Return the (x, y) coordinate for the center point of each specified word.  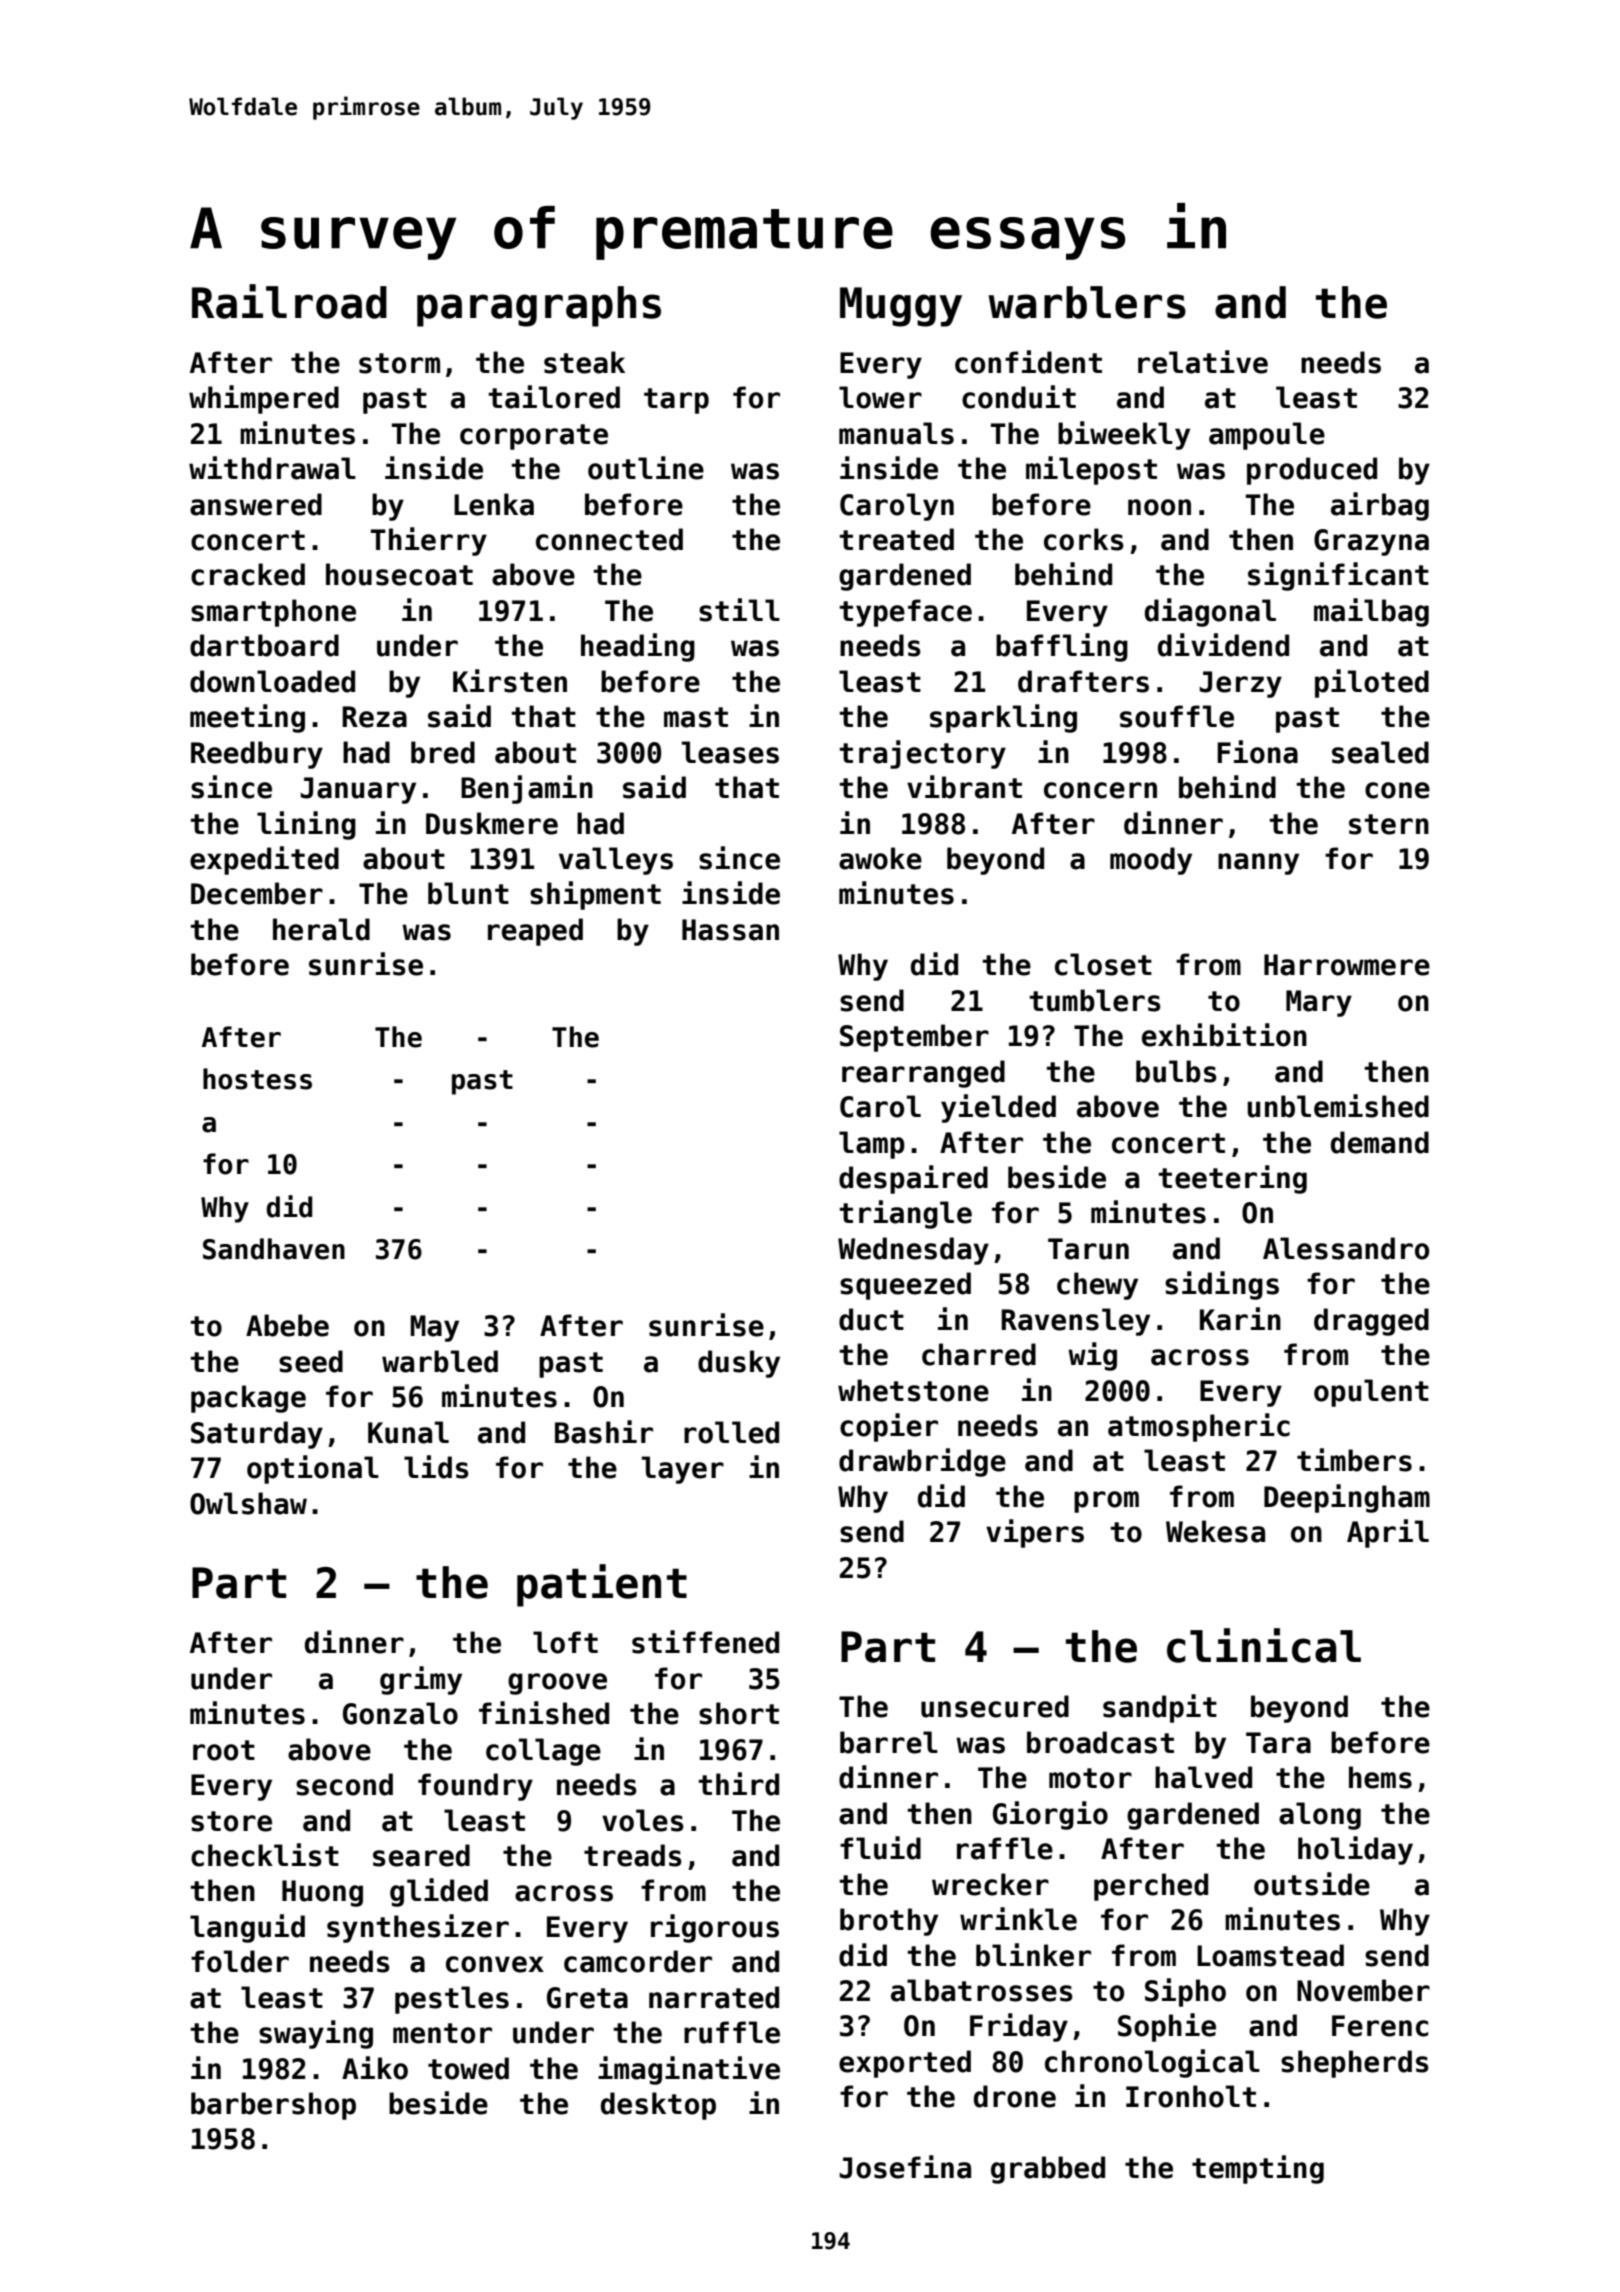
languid (247, 1928)
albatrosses (982, 1990)
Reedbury (257, 755)
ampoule (1267, 436)
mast (696, 717)
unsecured (995, 1706)
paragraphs (539, 306)
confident (1028, 362)
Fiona (1257, 752)
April (1388, 1533)
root (224, 1750)
